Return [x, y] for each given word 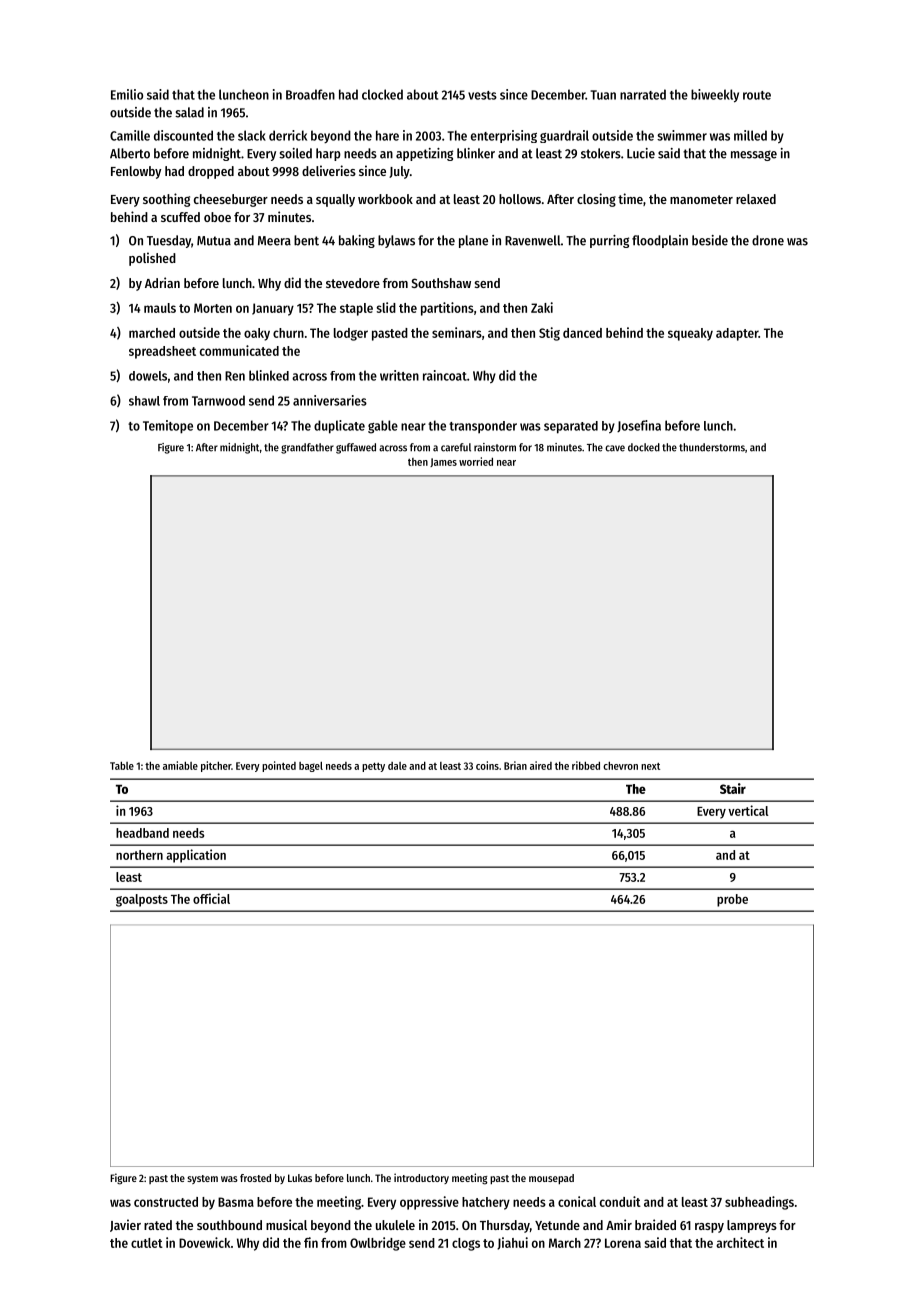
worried [476, 461]
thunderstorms [712, 447]
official [211, 898]
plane [473, 241]
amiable [180, 765]
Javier [125, 1225]
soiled [295, 153]
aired [541, 765]
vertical [748, 810]
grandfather [307, 448]
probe [732, 900]
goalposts [142, 900]
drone [768, 240]
